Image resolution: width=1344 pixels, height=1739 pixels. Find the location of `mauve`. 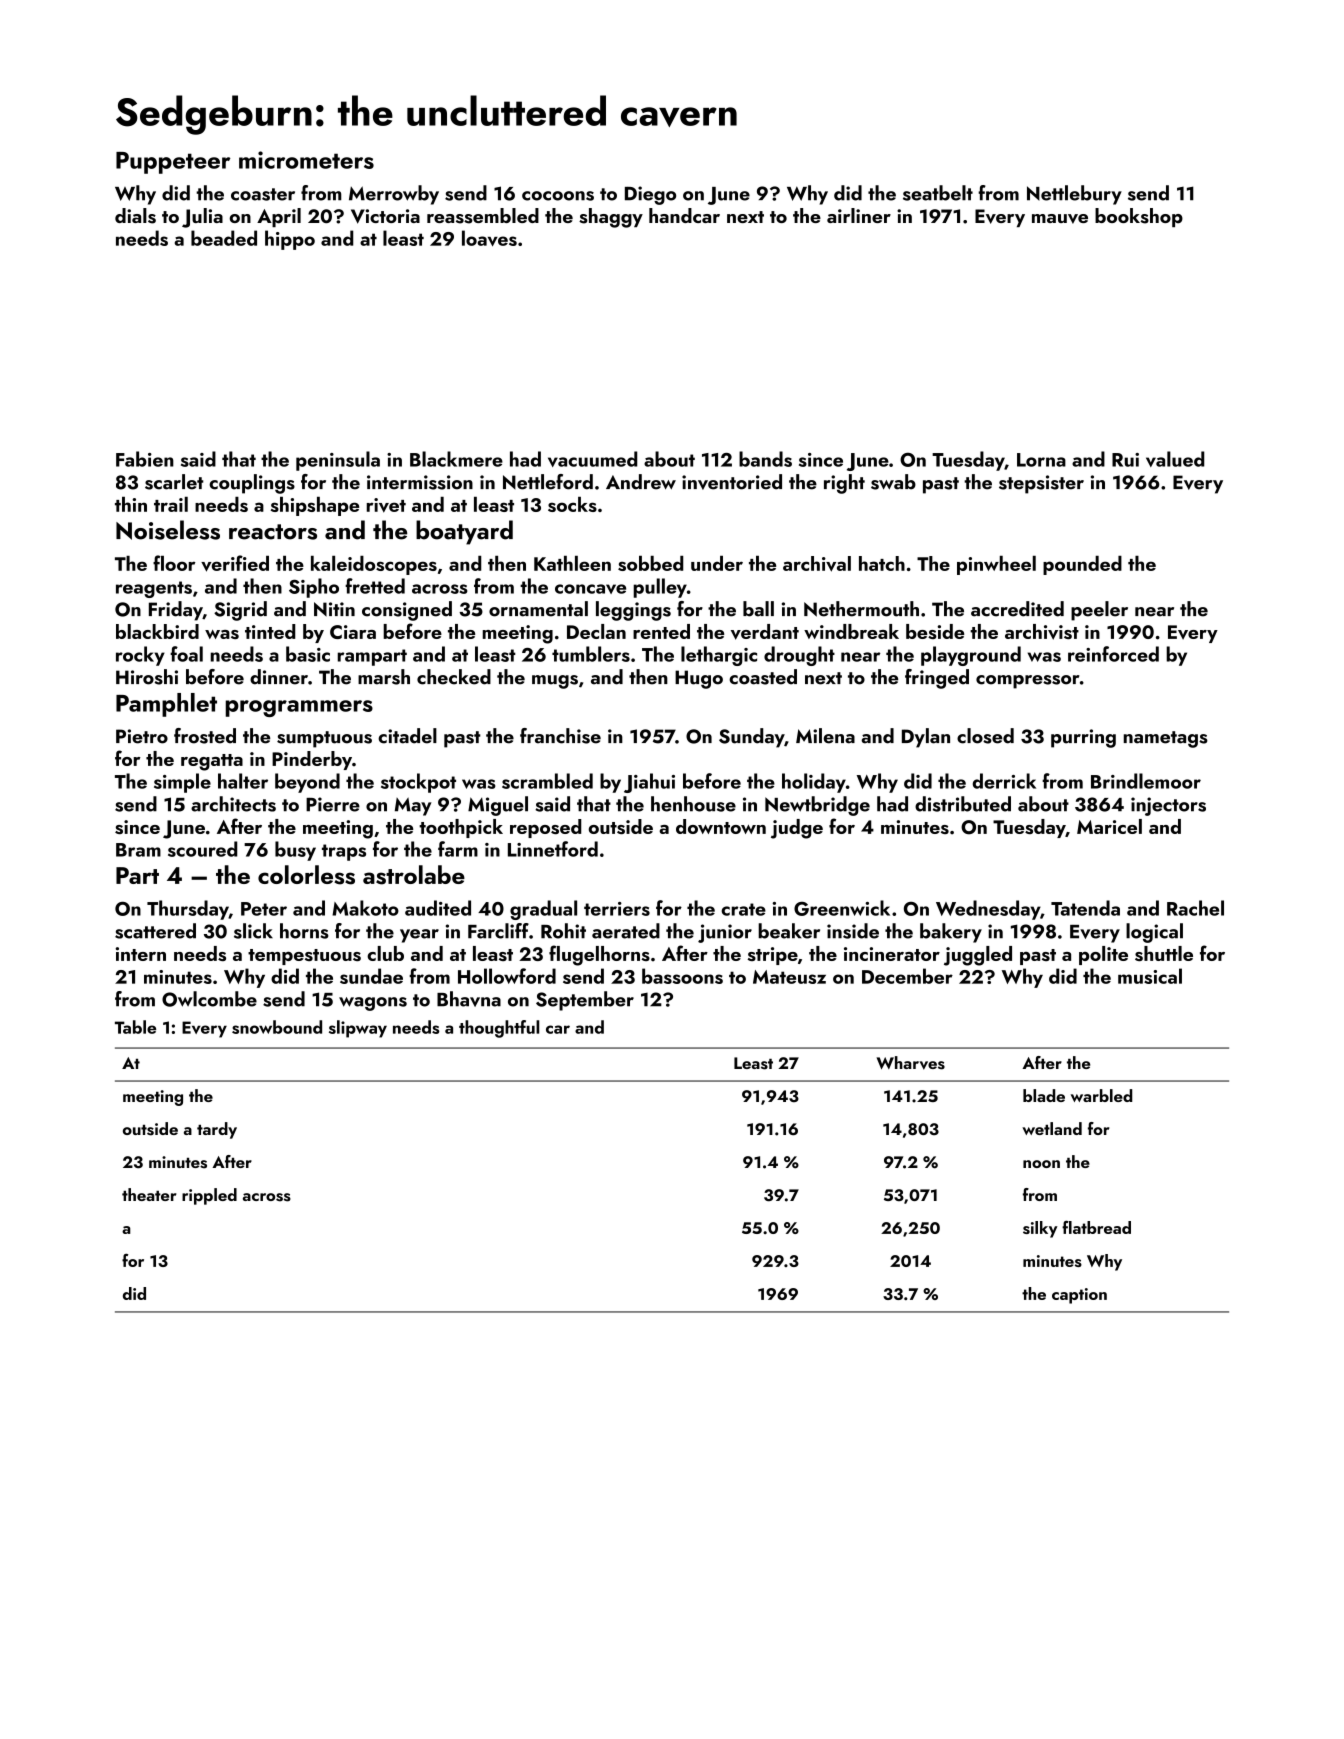

mauve is located at coordinates (1060, 219).
